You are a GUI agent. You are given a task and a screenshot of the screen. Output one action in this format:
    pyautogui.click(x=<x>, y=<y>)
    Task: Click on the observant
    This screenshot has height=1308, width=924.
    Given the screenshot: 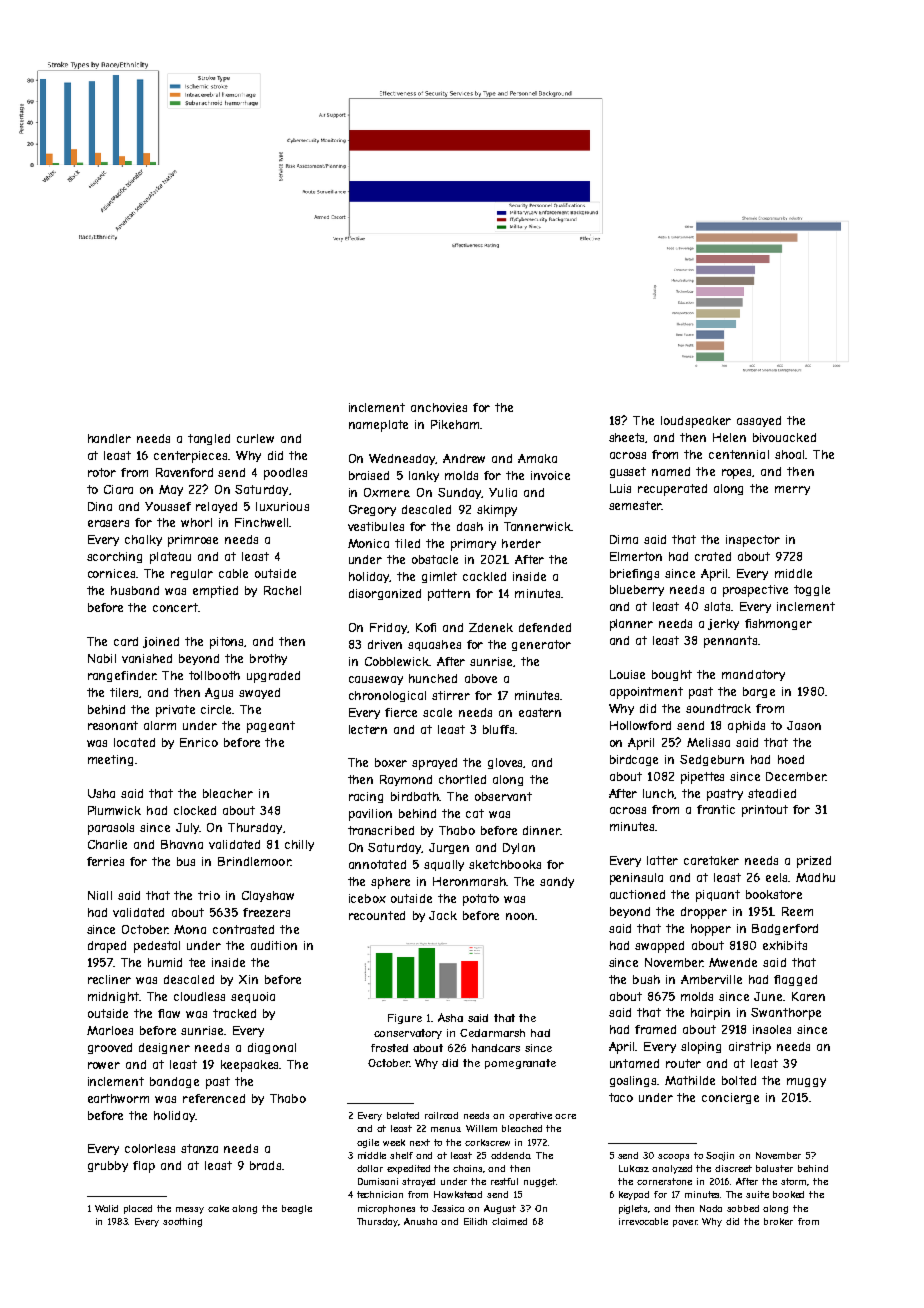 What is the action you would take?
    pyautogui.click(x=503, y=796)
